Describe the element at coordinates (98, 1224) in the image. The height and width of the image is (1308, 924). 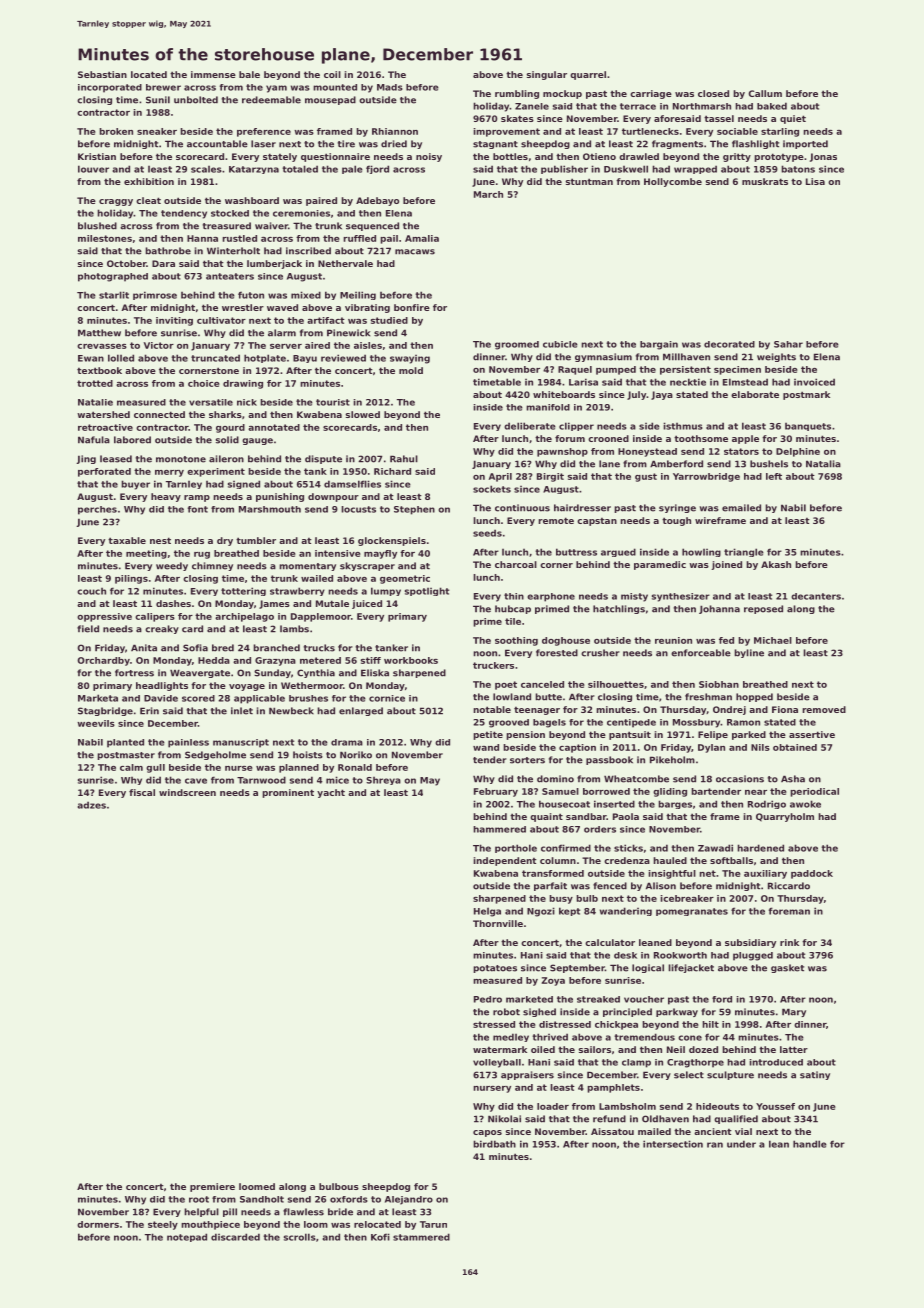
I see `dormers` at that location.
